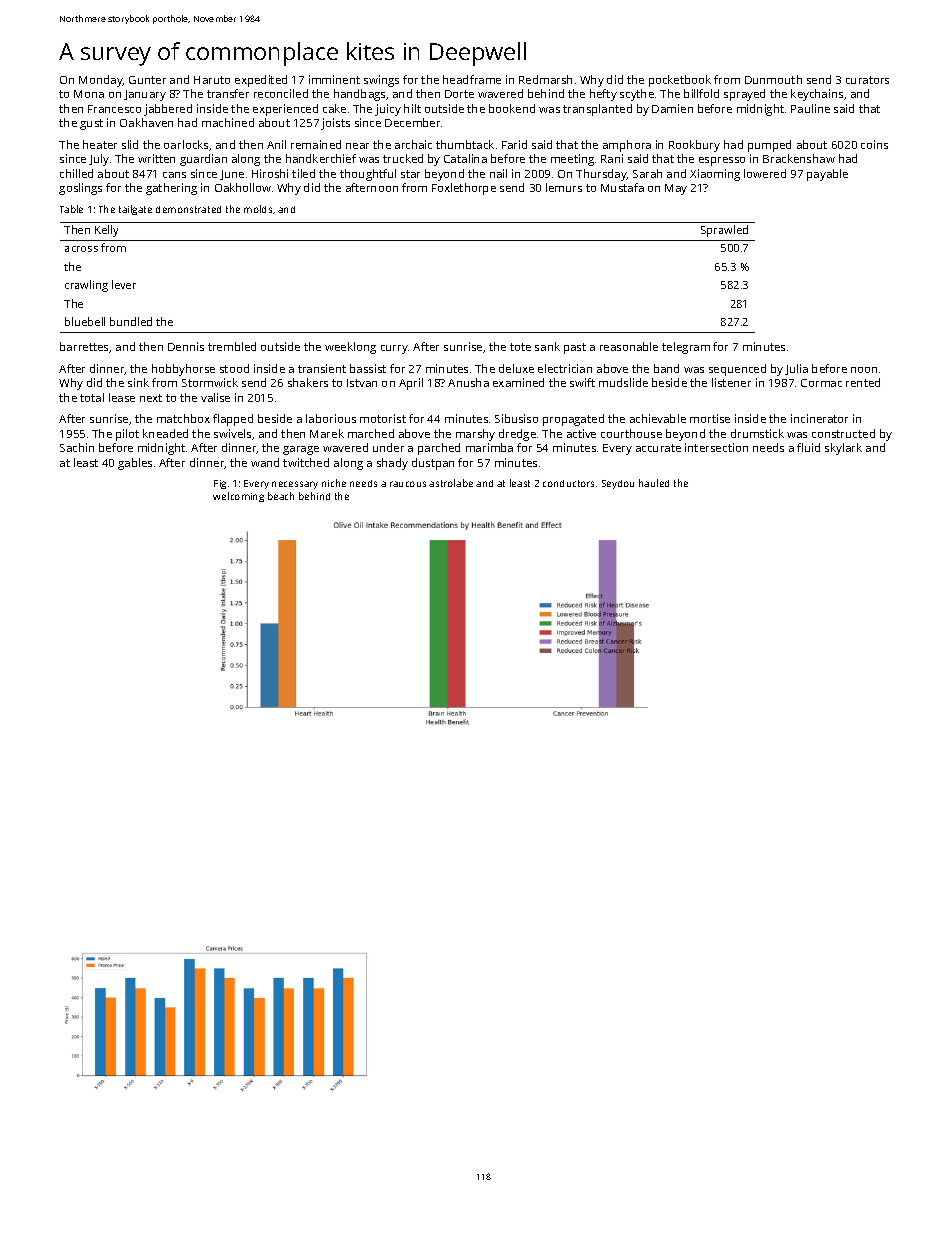  I want to click on Sachin, so click(77, 447).
